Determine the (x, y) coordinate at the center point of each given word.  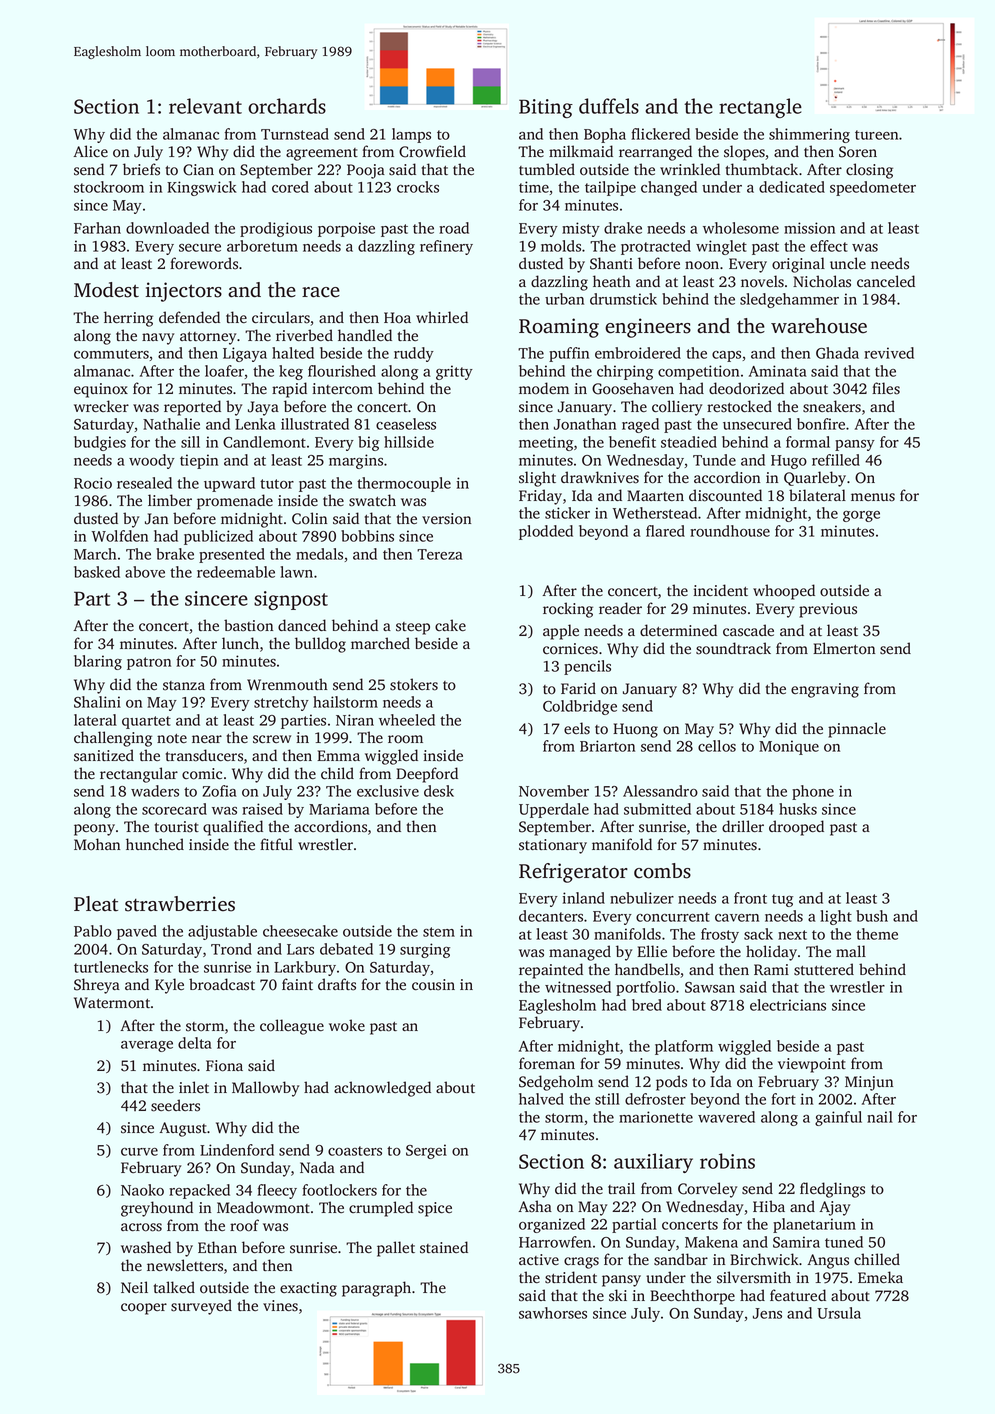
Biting (546, 108)
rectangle (760, 108)
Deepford (427, 775)
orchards (287, 106)
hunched (155, 844)
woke (347, 1025)
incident (721, 590)
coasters (355, 1151)
